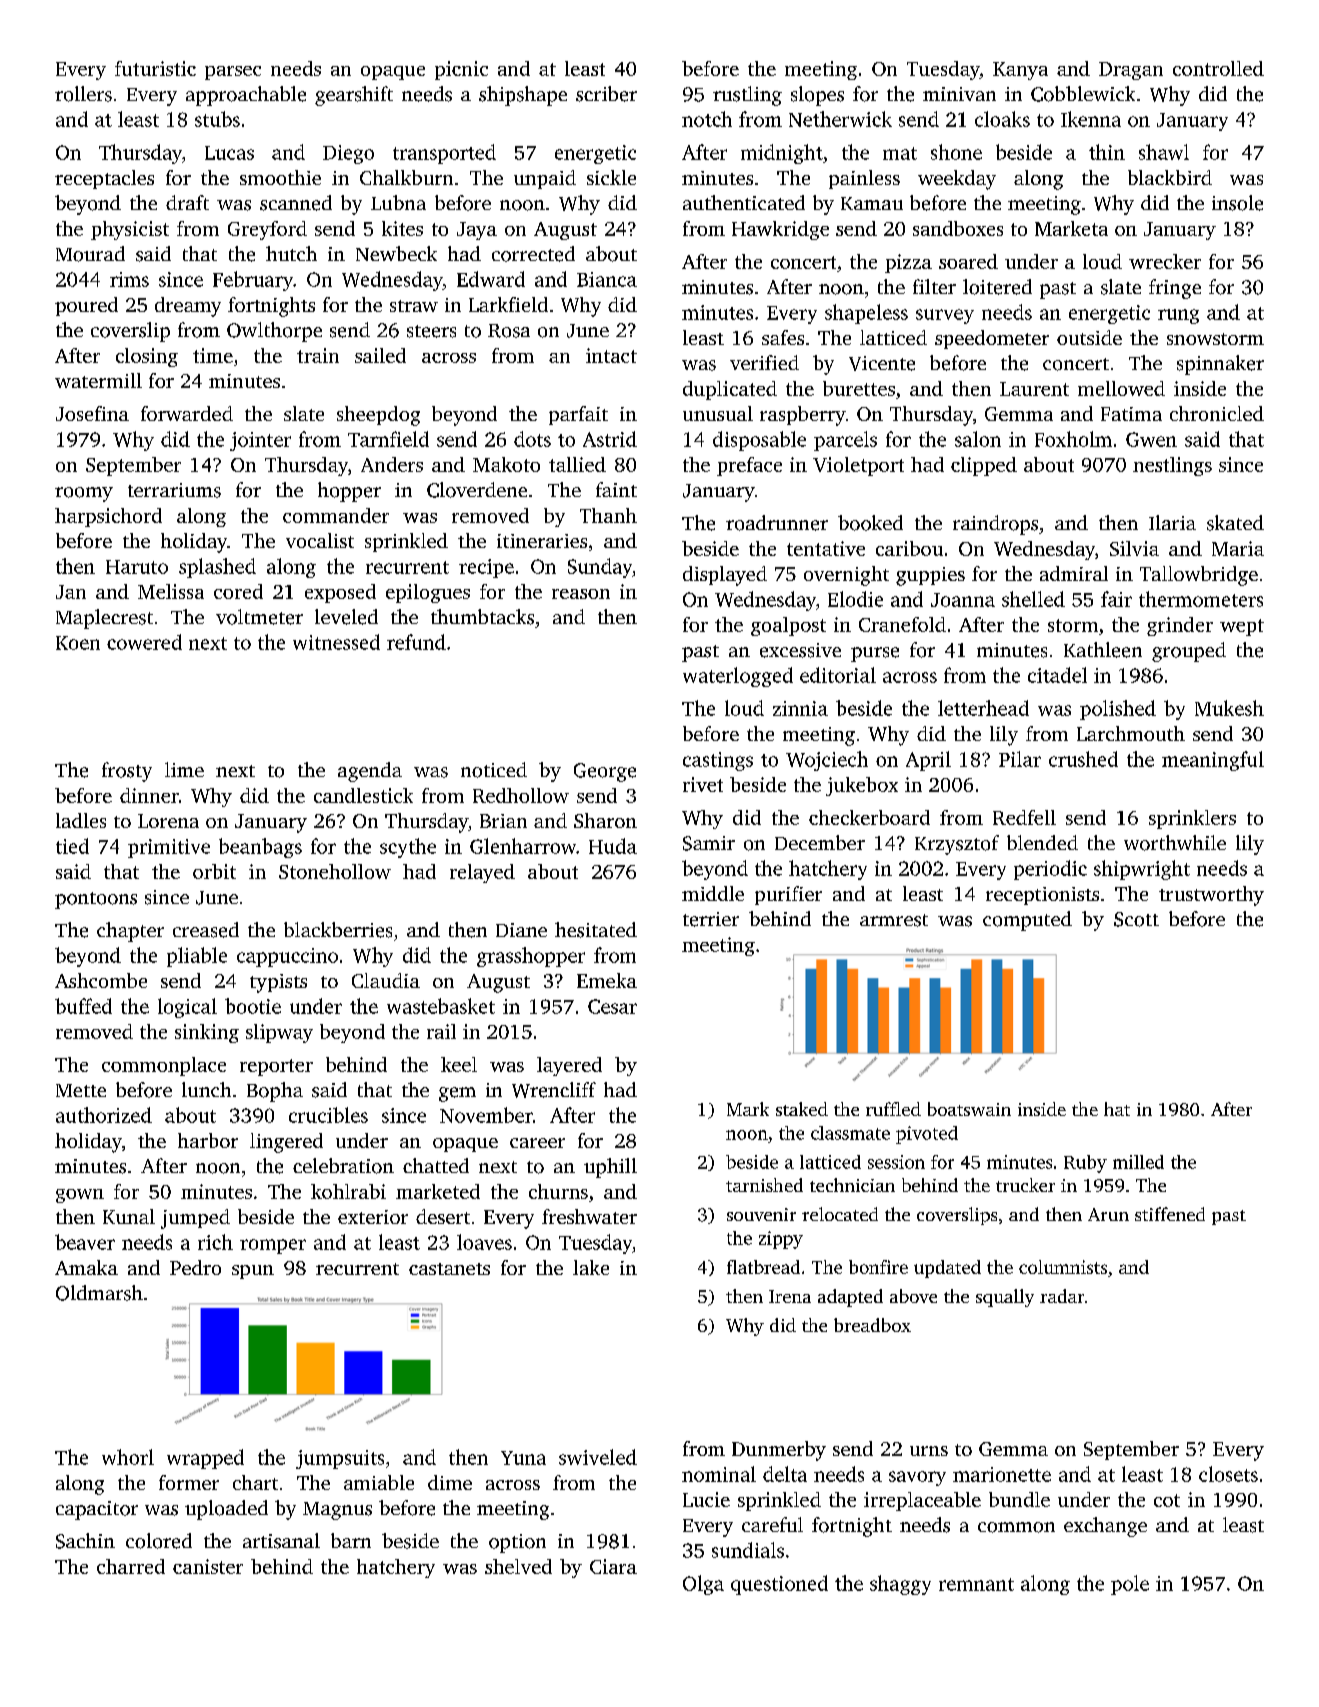 This screenshot has height=1707, width=1319. Describe the element at coordinates (725, 576) in the screenshot. I see `displayed` at that location.
